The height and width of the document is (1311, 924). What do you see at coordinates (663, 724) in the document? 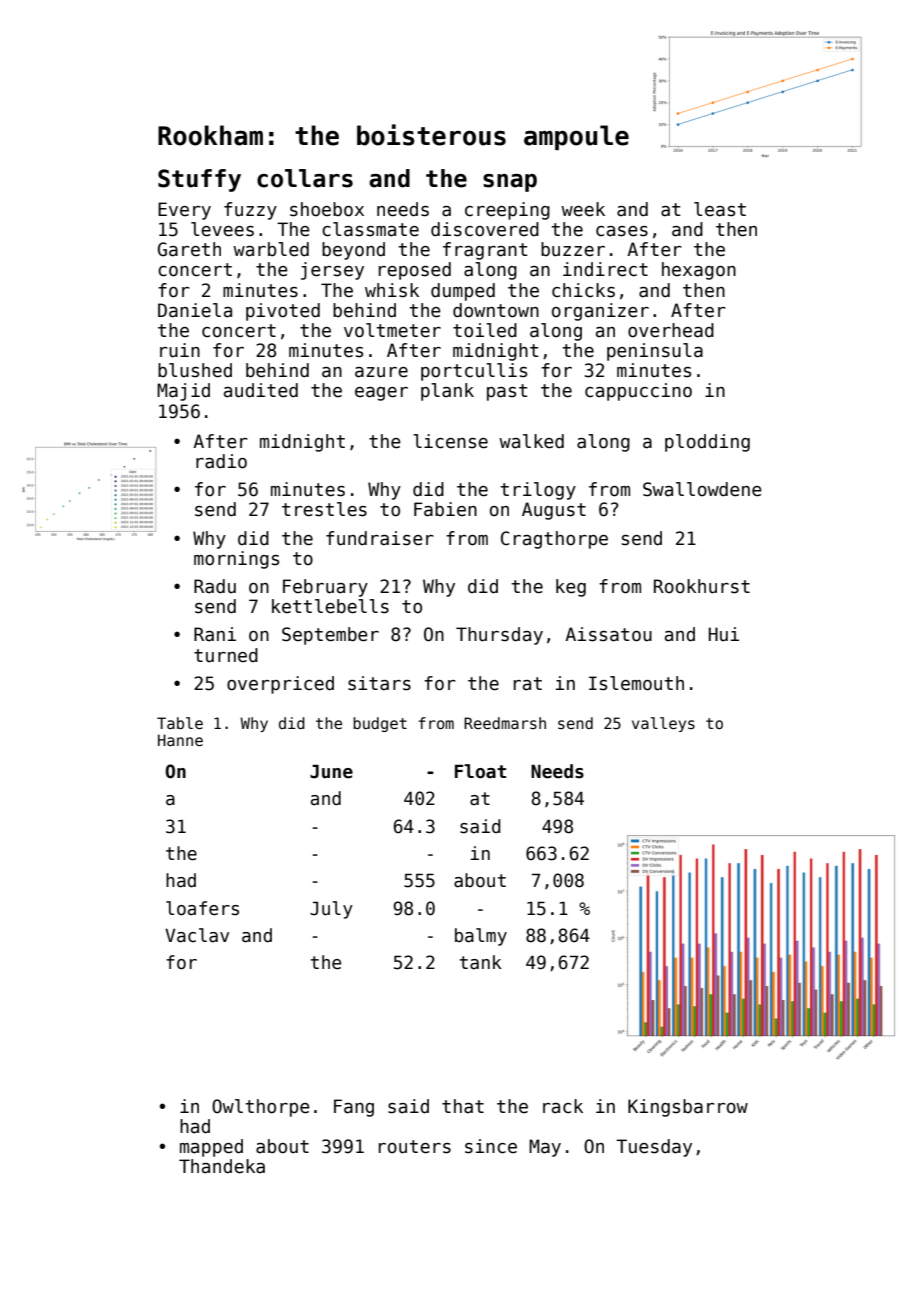
I see `valleys` at bounding box center [663, 724].
